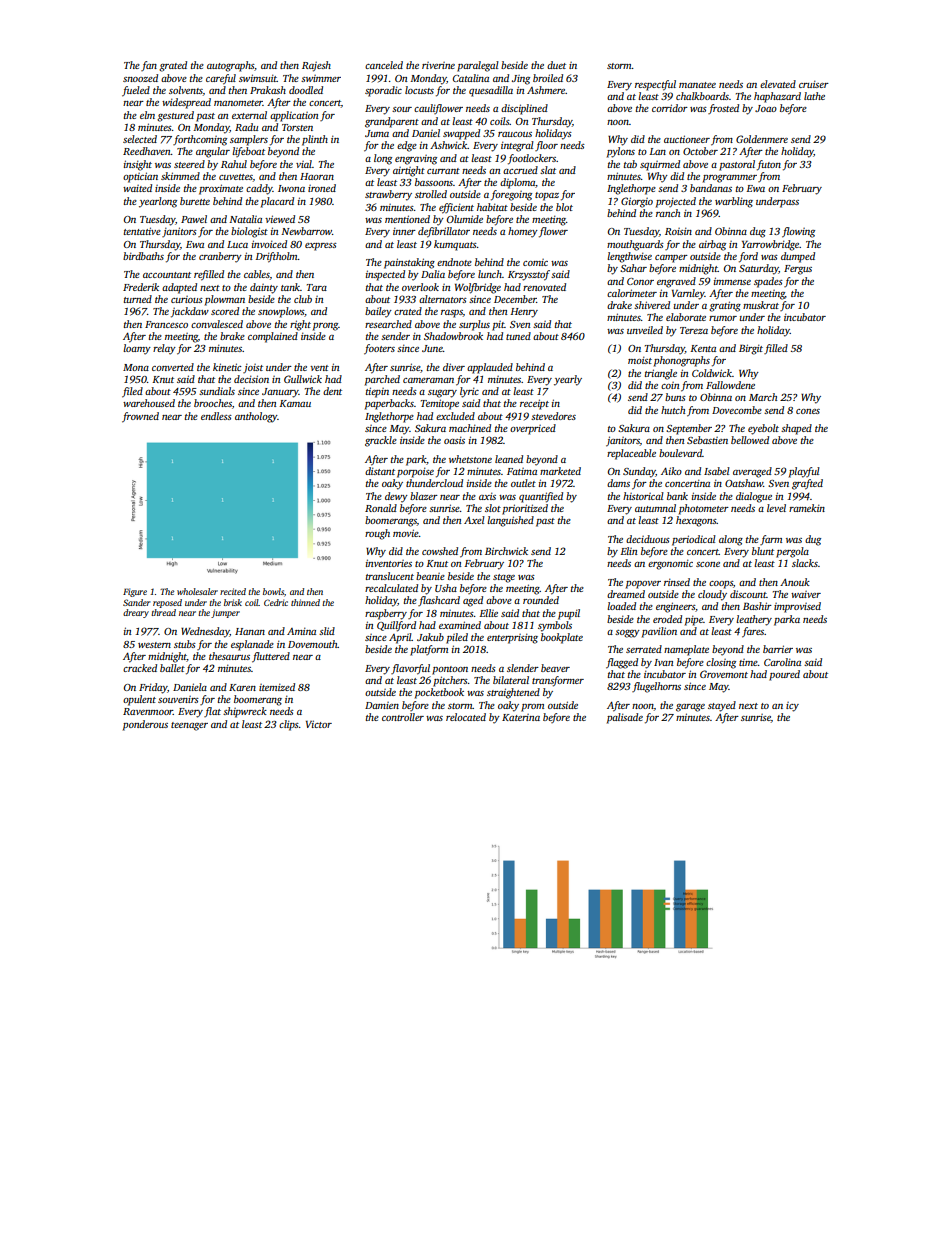  I want to click on coin, so click(670, 385).
